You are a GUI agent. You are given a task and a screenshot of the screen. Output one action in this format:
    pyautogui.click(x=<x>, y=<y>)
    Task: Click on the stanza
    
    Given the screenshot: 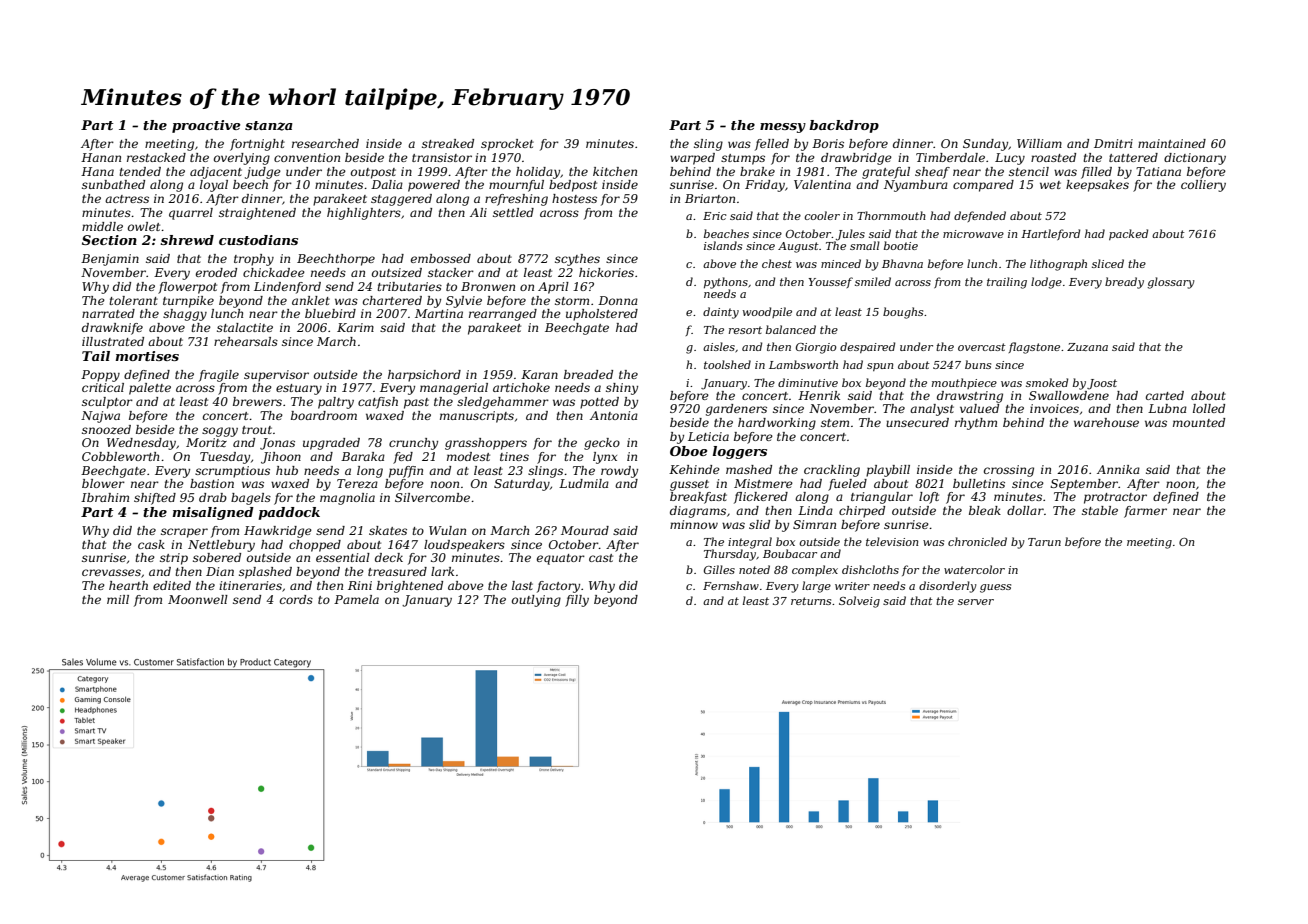 What is the action you would take?
    pyautogui.click(x=269, y=126)
